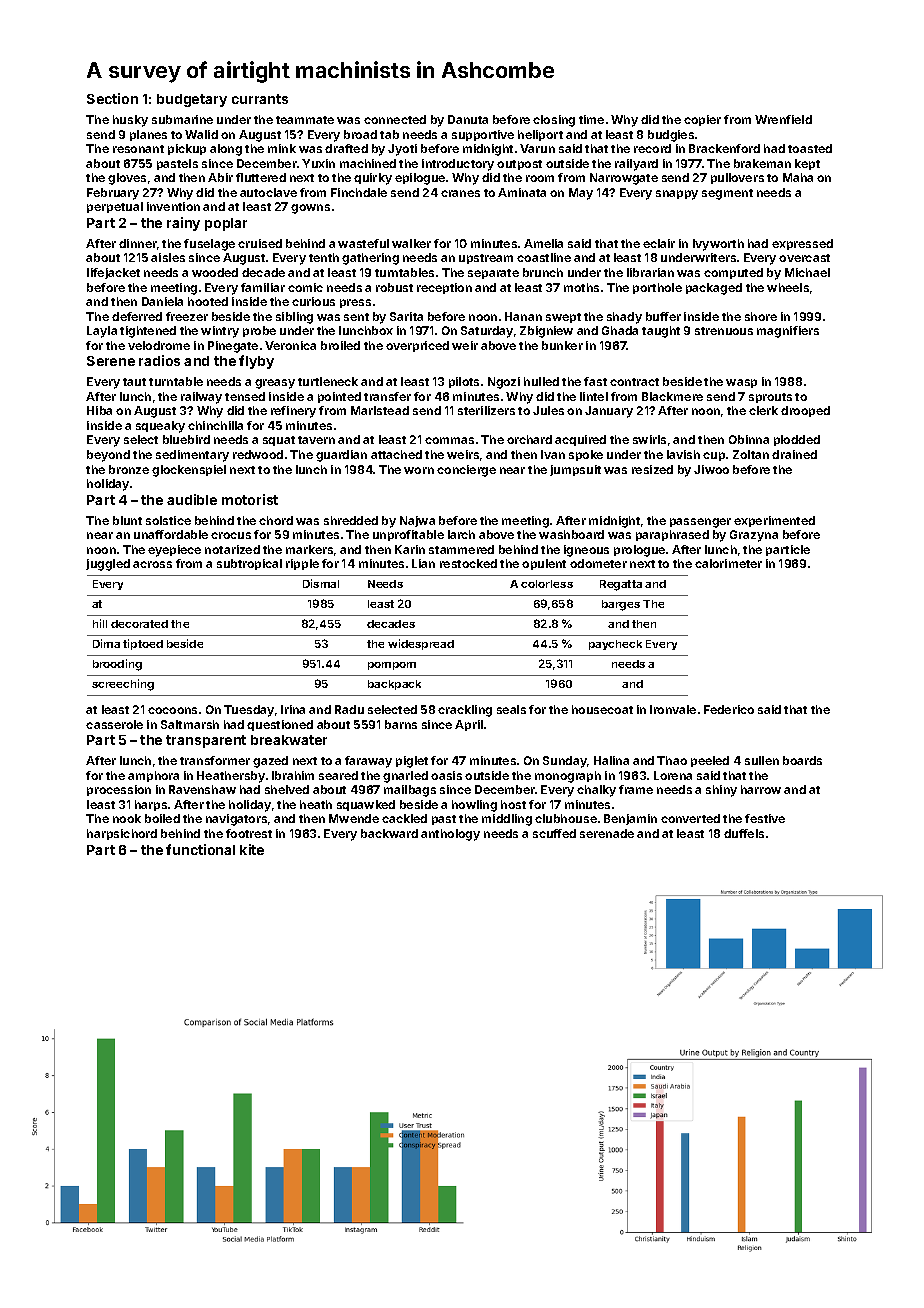 The height and width of the page is (1308, 924). Describe the element at coordinates (351, 520) in the page. I see `shredded` at that location.
